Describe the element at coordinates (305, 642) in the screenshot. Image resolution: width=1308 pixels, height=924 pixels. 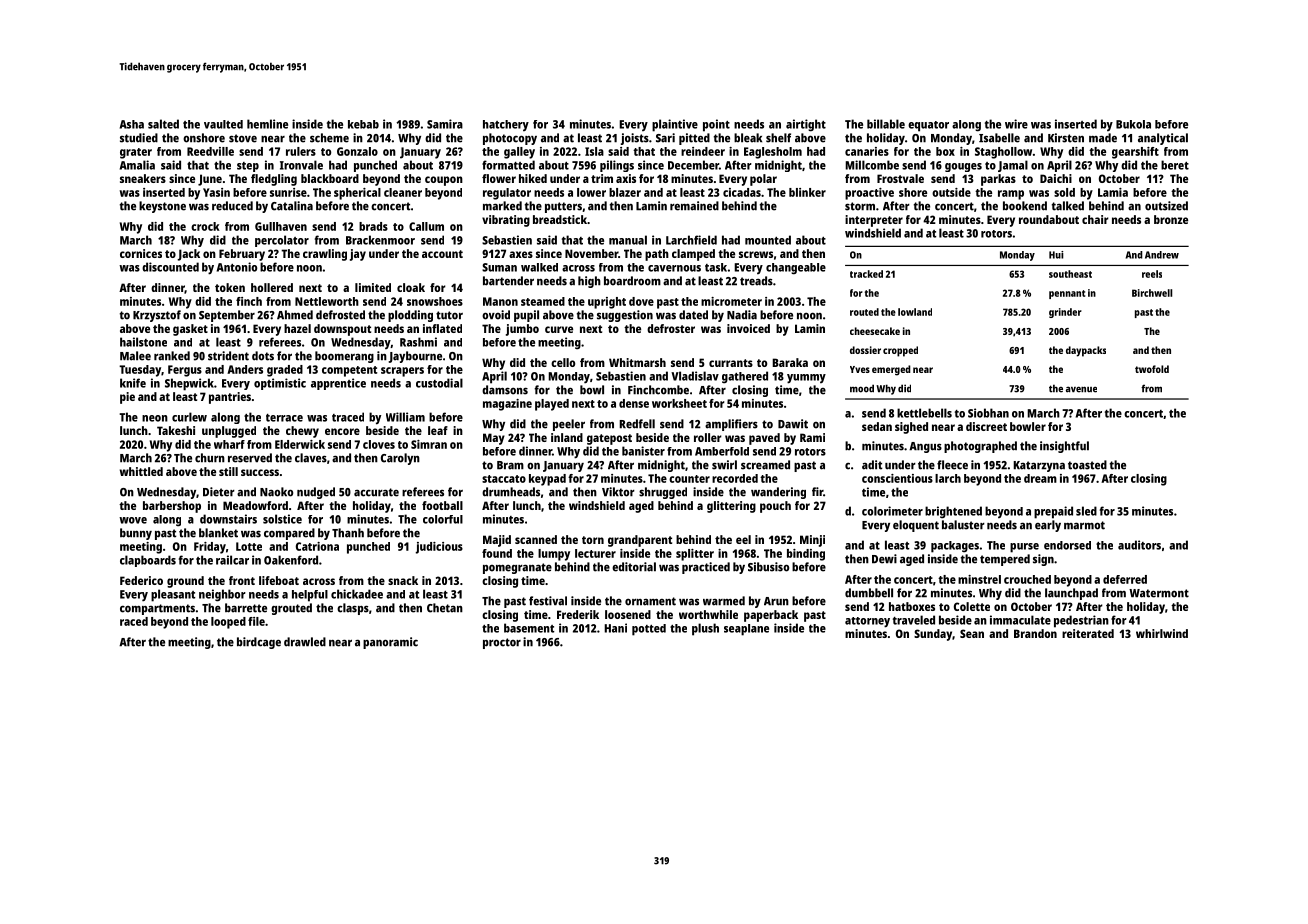
I see `drawled` at that location.
